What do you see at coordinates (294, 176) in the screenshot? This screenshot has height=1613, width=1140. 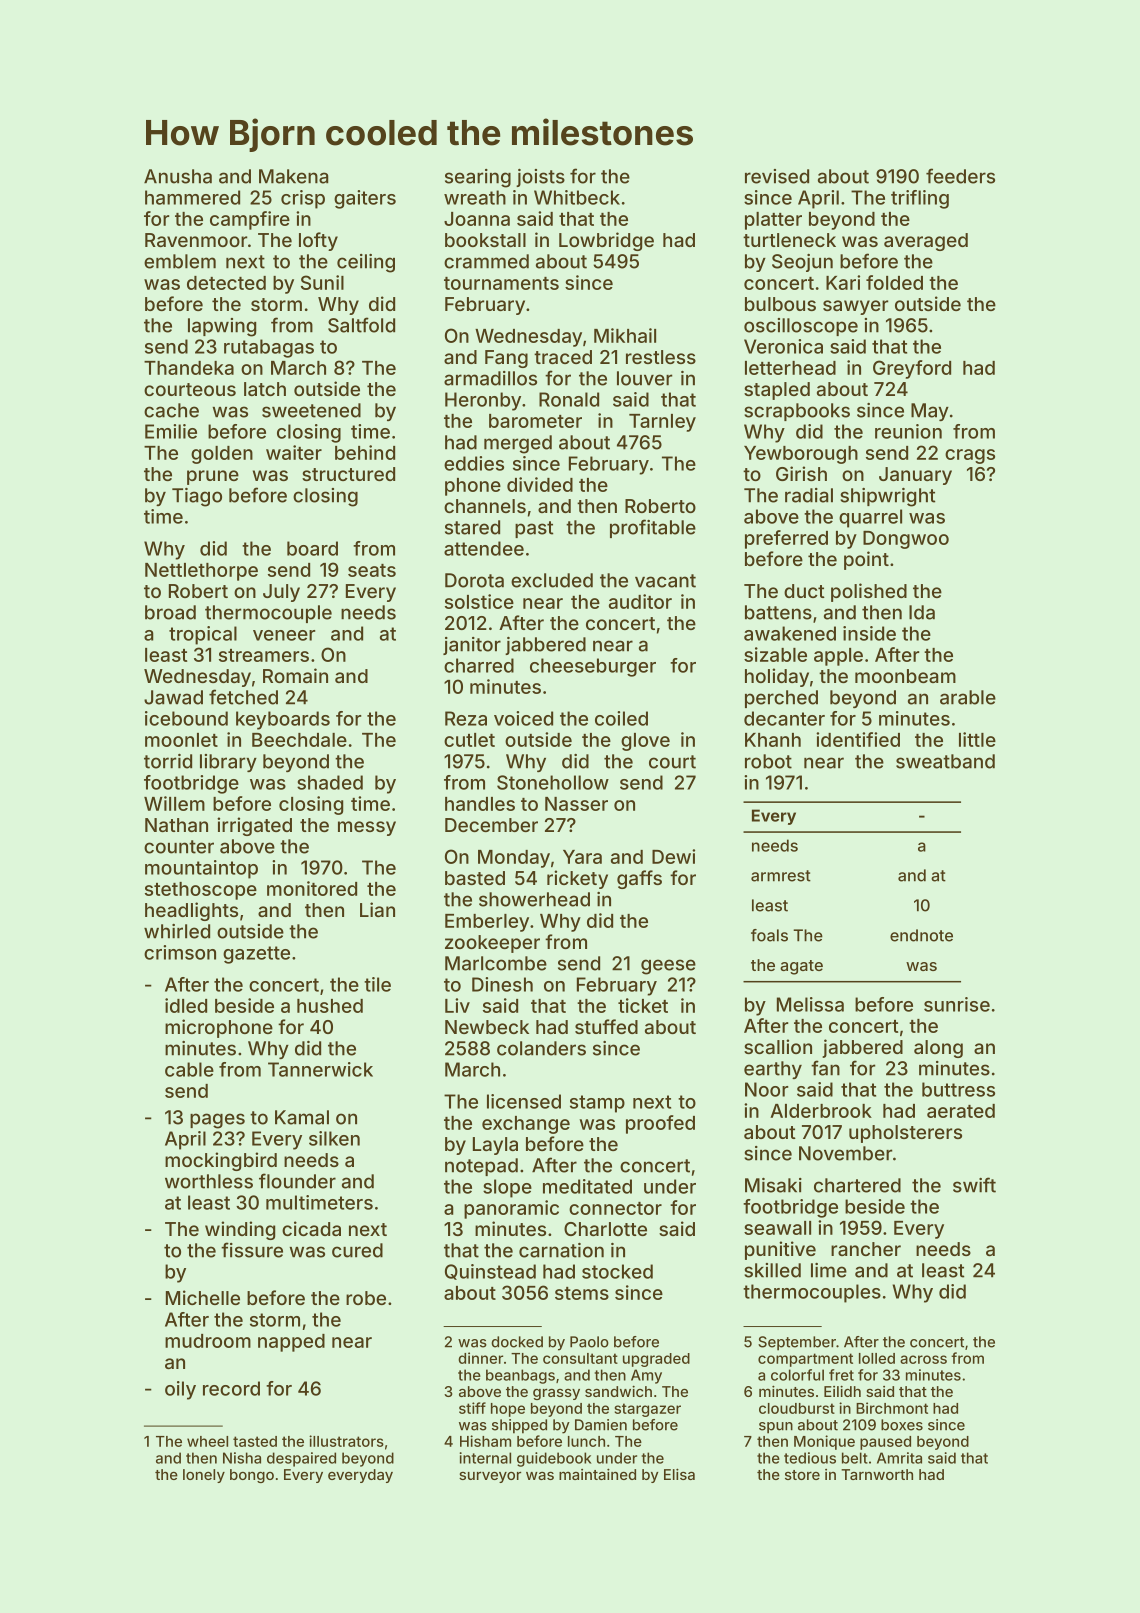 I see `Makena` at bounding box center [294, 176].
